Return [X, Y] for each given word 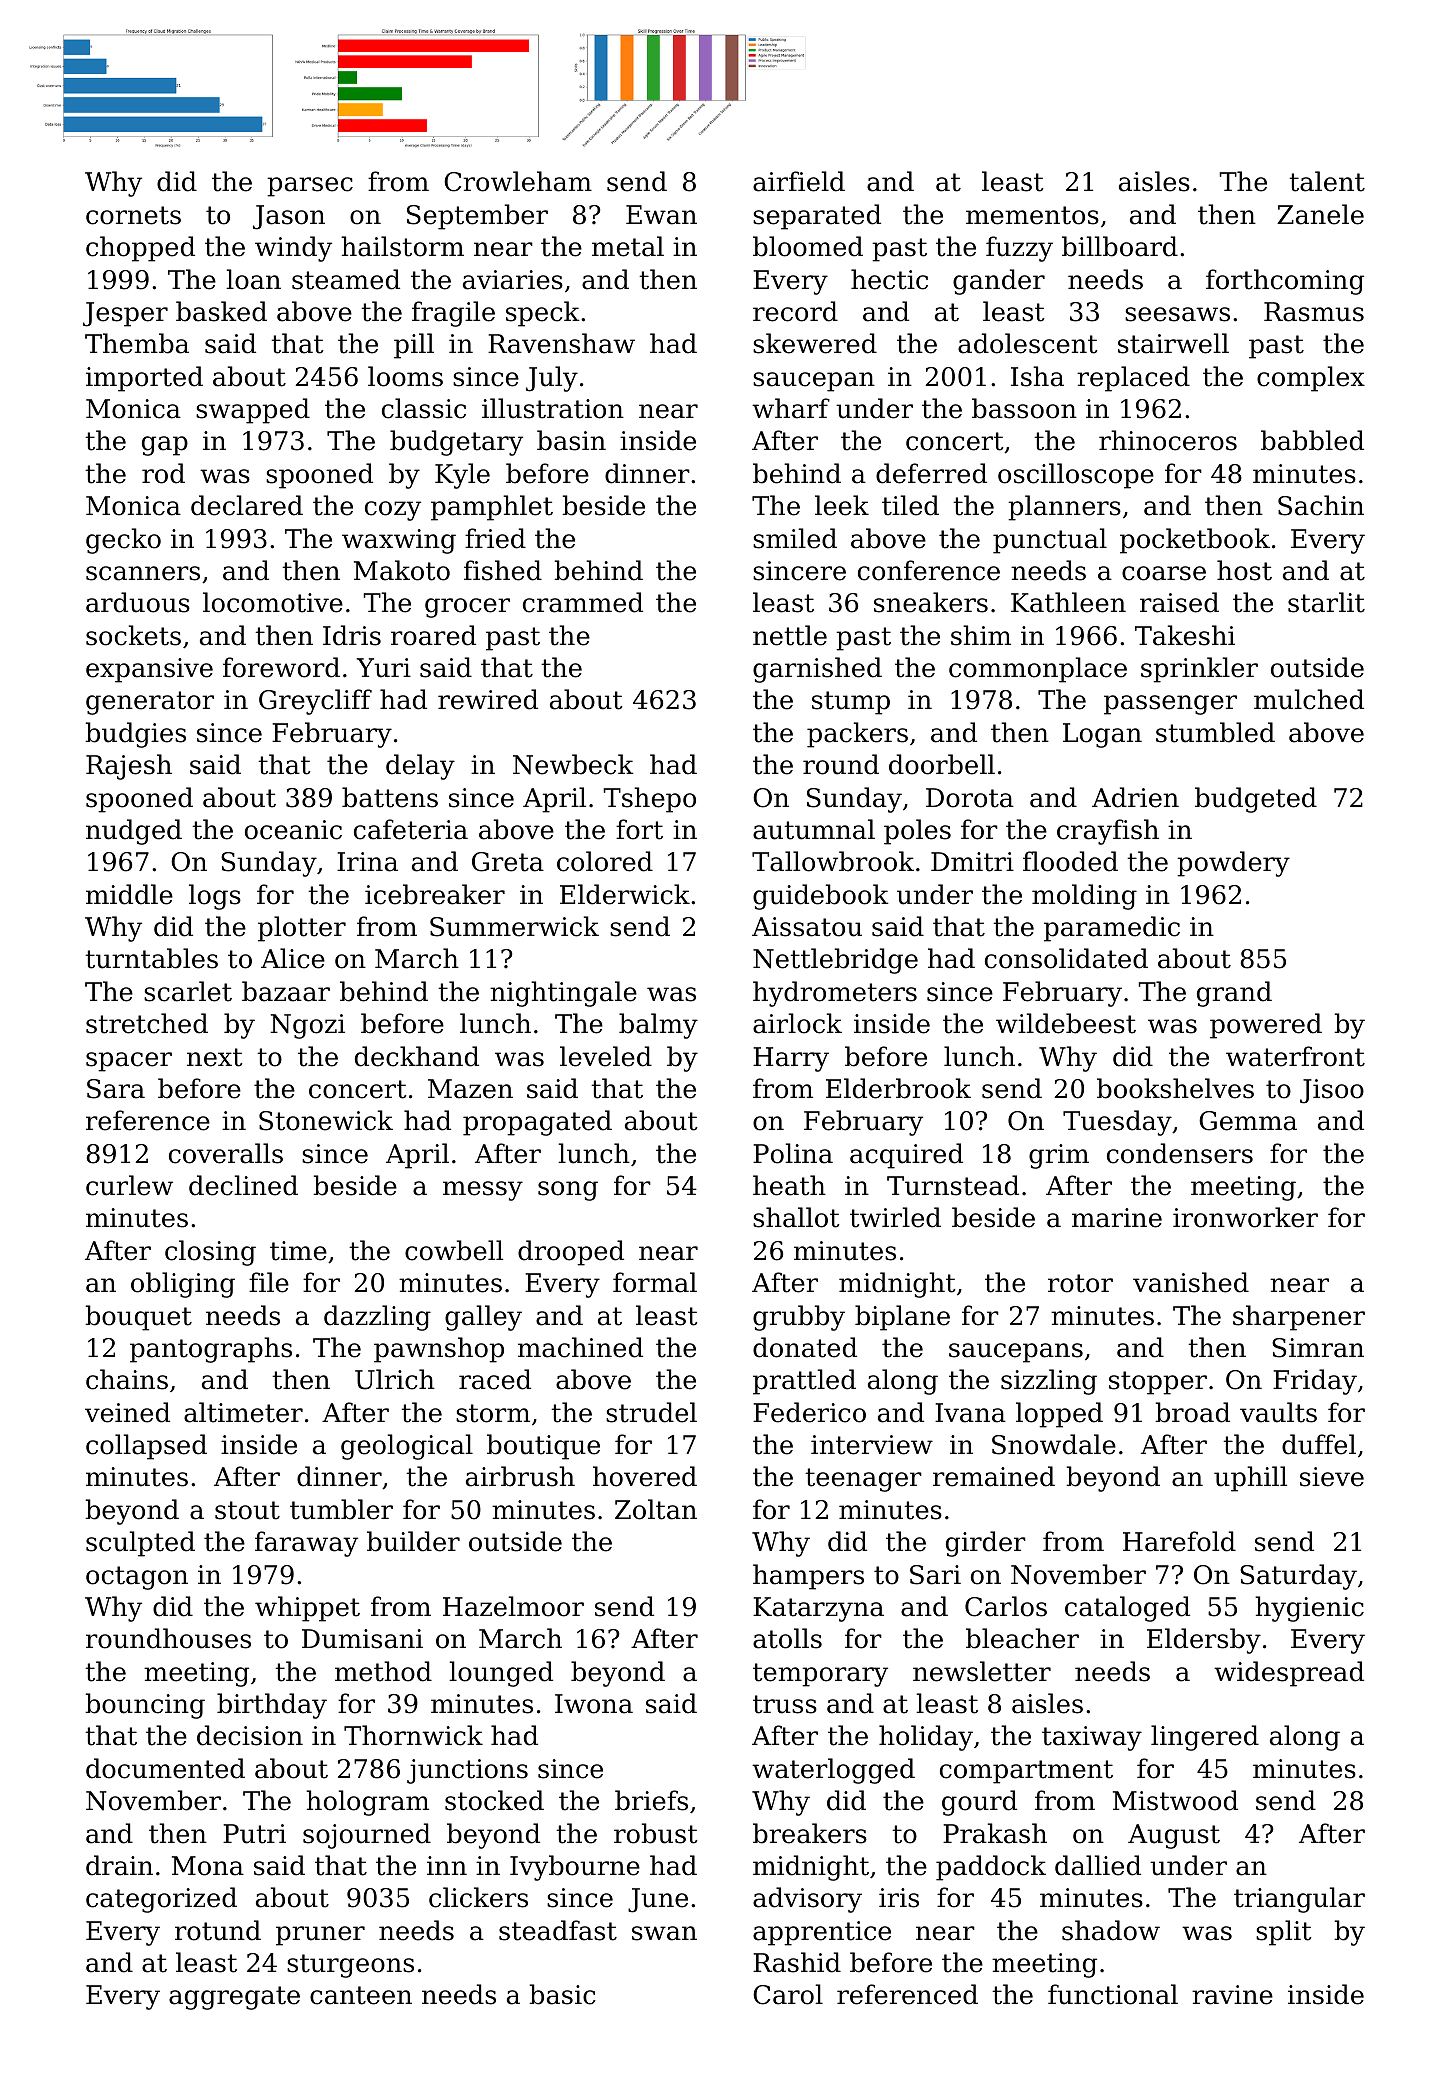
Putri [254, 1834]
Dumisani [362, 1639]
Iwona [594, 1704]
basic [562, 1994]
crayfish [1108, 832]
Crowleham [518, 181]
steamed [346, 279]
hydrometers [835, 994]
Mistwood [1175, 1800]
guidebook [821, 897]
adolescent [1028, 343]
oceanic [293, 830]
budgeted [1256, 800]
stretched [147, 1023]
